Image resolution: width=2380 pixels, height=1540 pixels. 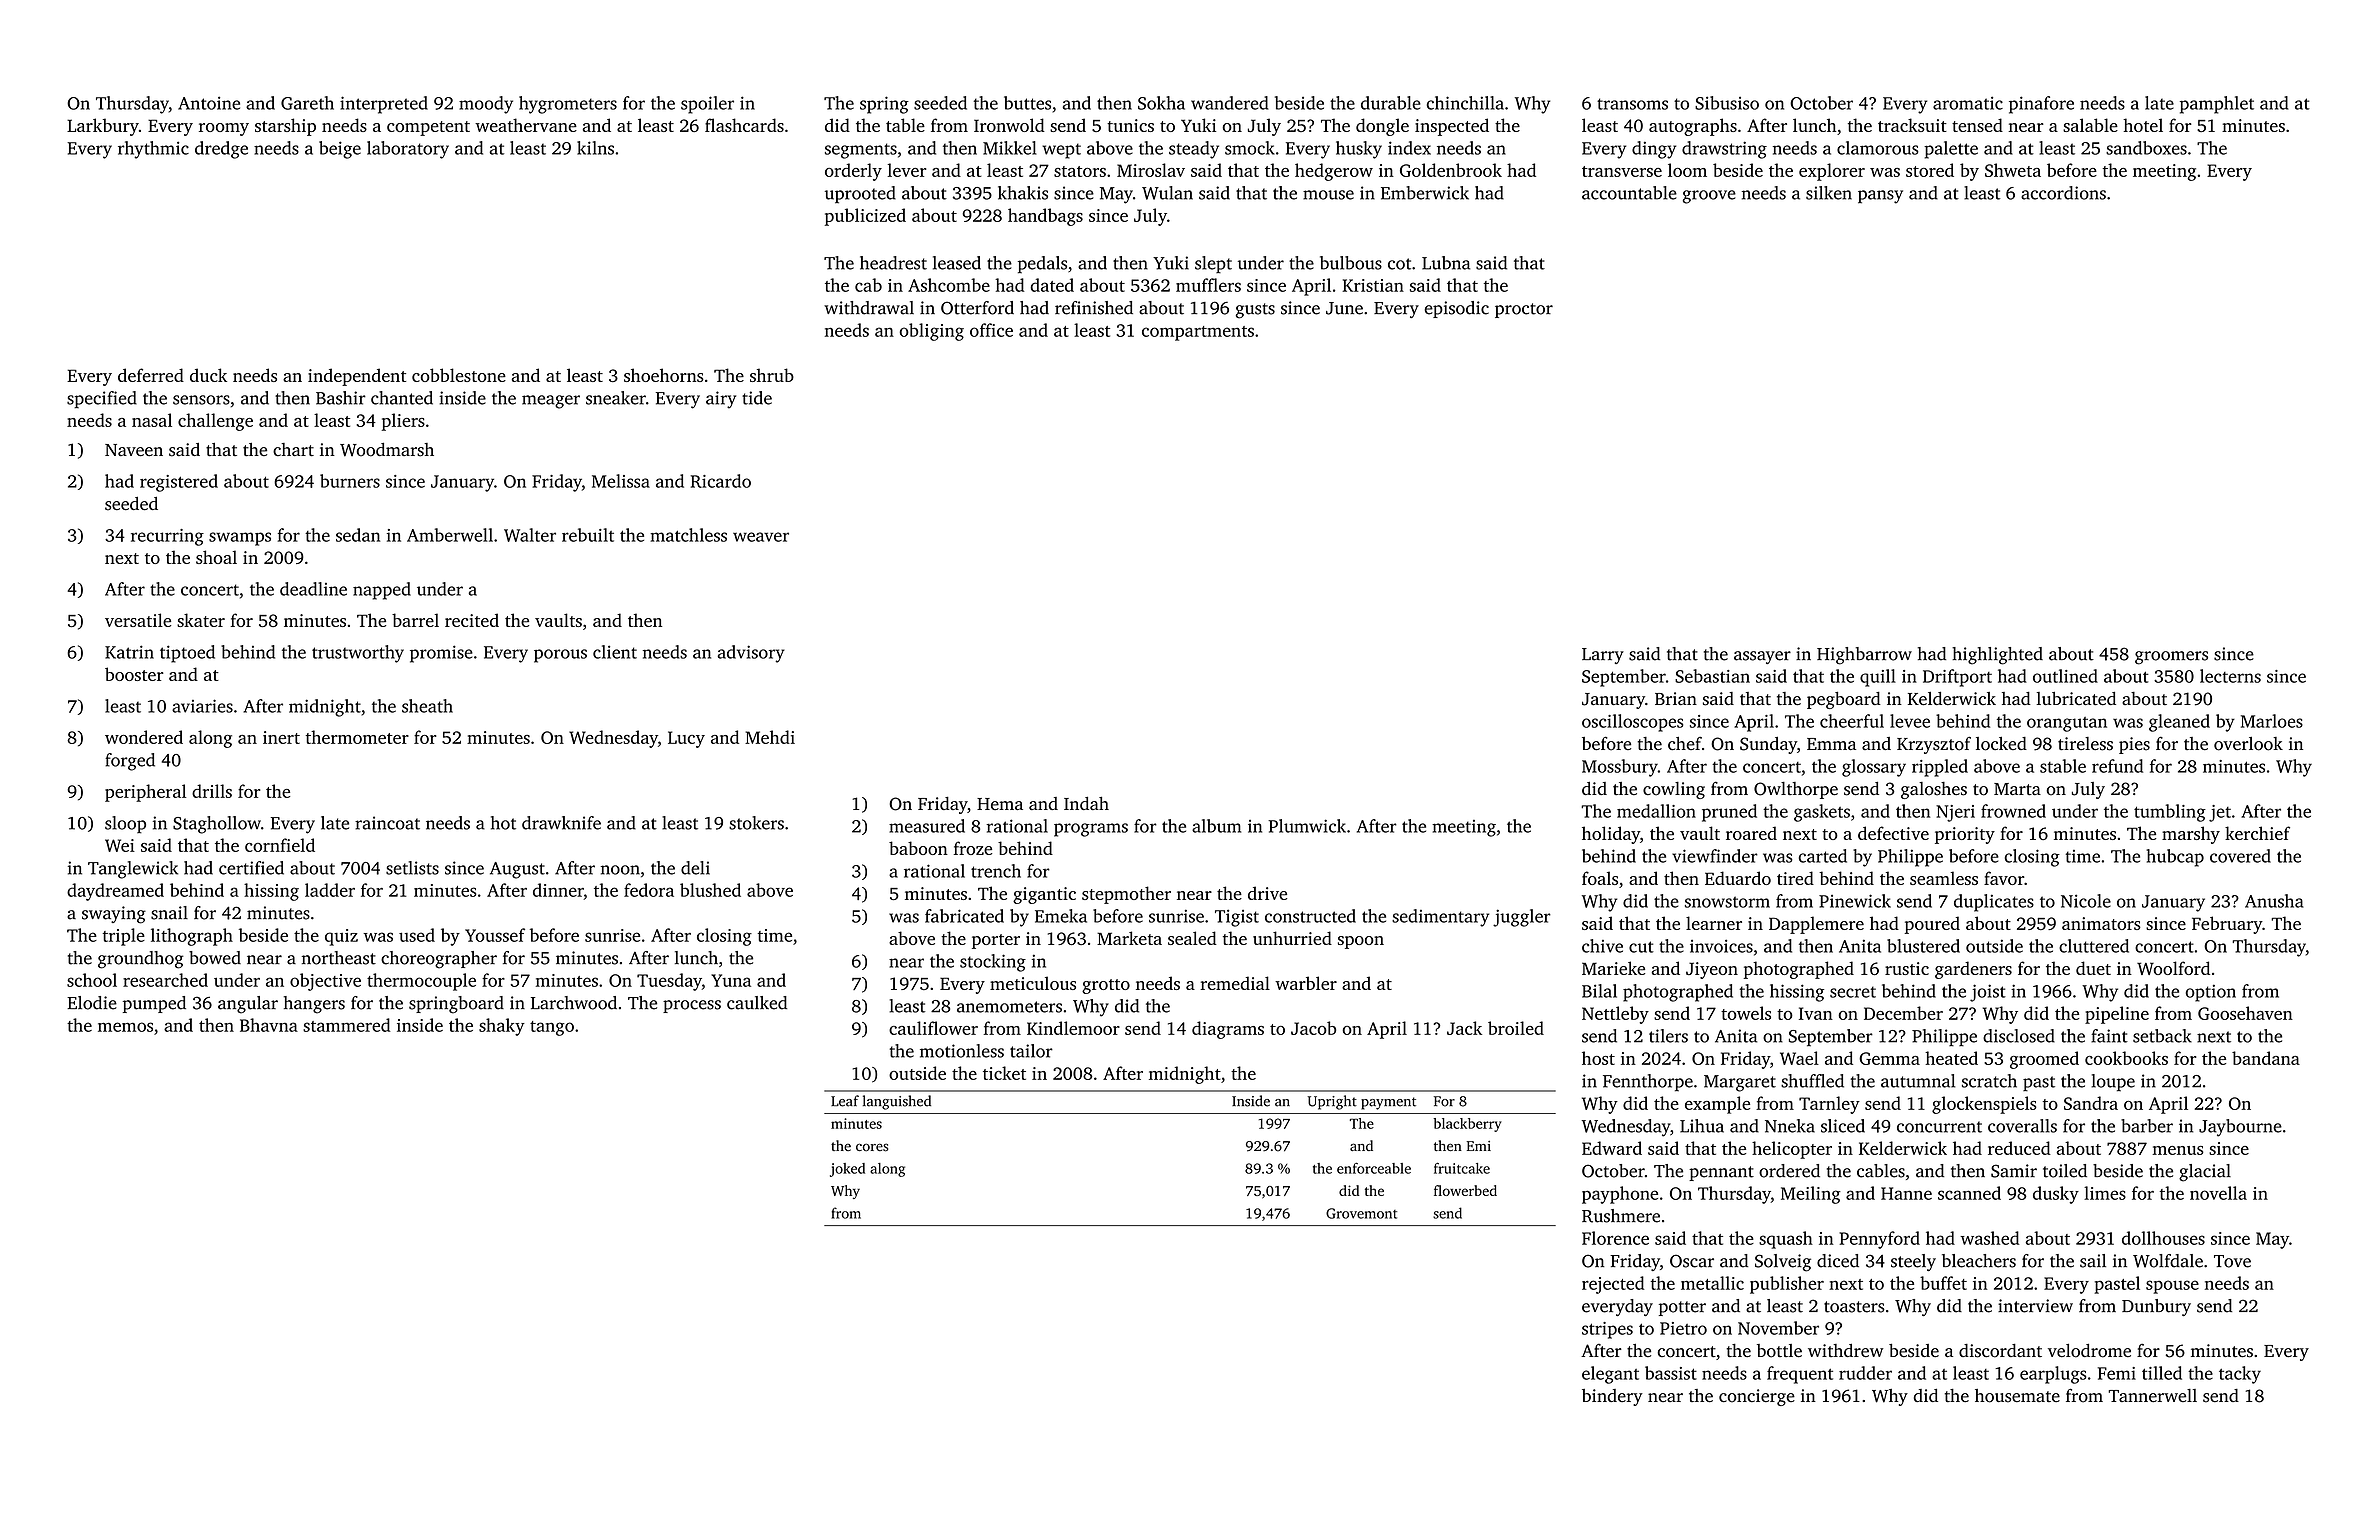 What do you see at coordinates (1829, 1105) in the page?
I see `Tarnley` at bounding box center [1829, 1105].
